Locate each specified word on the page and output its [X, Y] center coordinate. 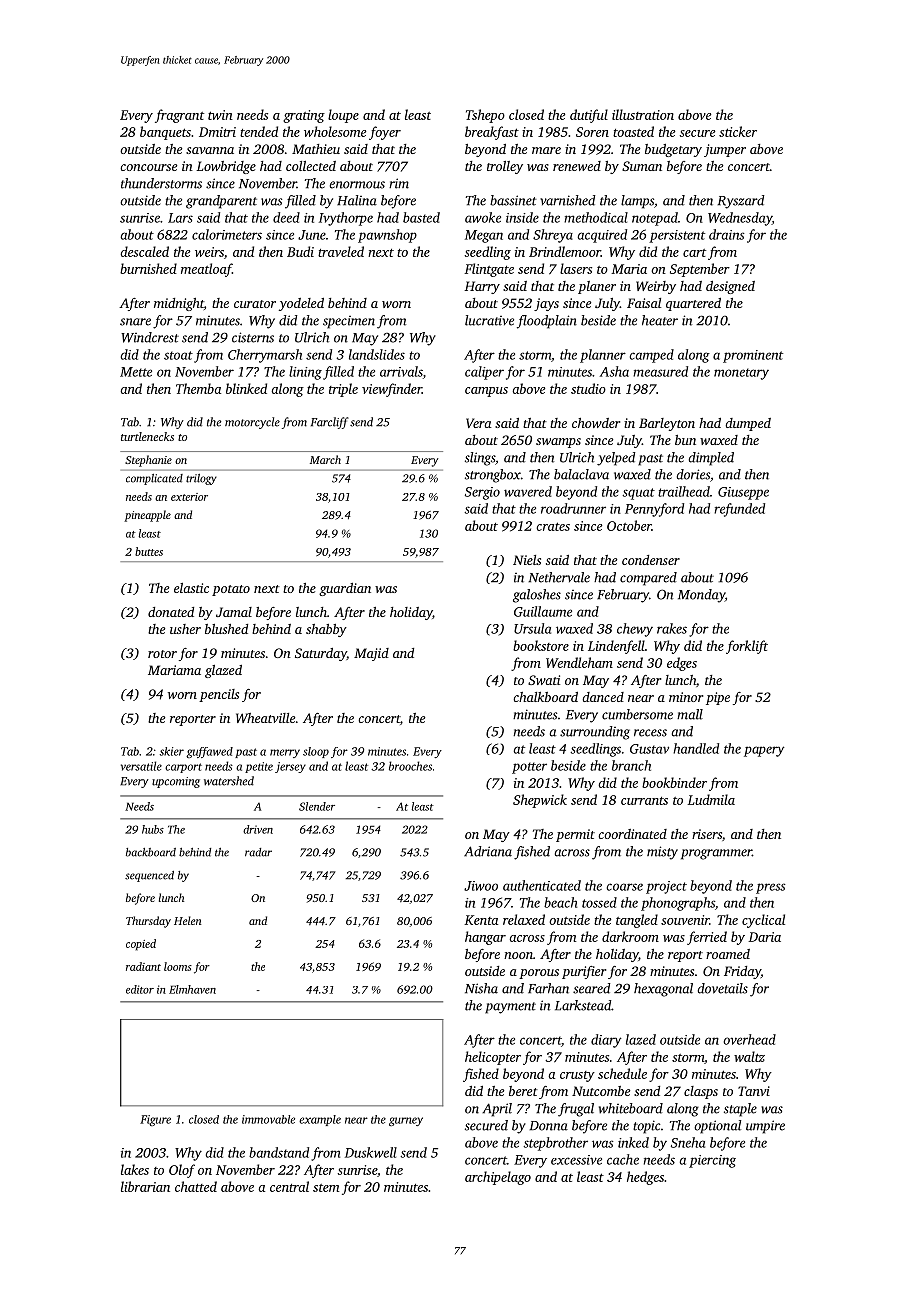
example [320, 1120]
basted [421, 217]
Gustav [649, 749]
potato [231, 590]
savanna [210, 150]
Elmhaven [192, 989]
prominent [753, 356]
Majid [371, 654]
